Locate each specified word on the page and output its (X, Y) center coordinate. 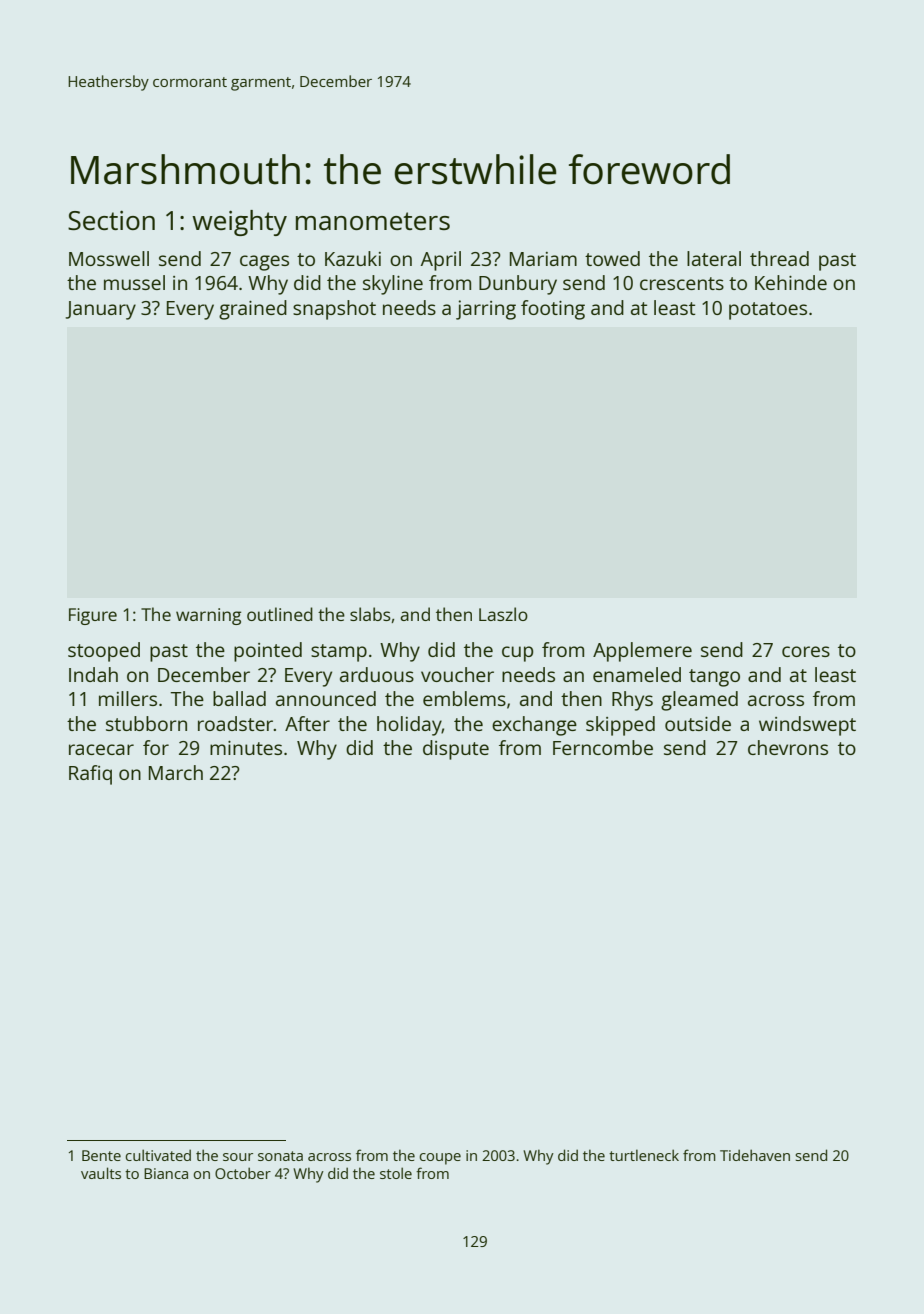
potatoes (768, 311)
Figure (93, 616)
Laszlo (503, 614)
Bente (101, 1155)
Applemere (642, 652)
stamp (339, 653)
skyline (393, 285)
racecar (101, 749)
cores (806, 651)
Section (111, 220)
